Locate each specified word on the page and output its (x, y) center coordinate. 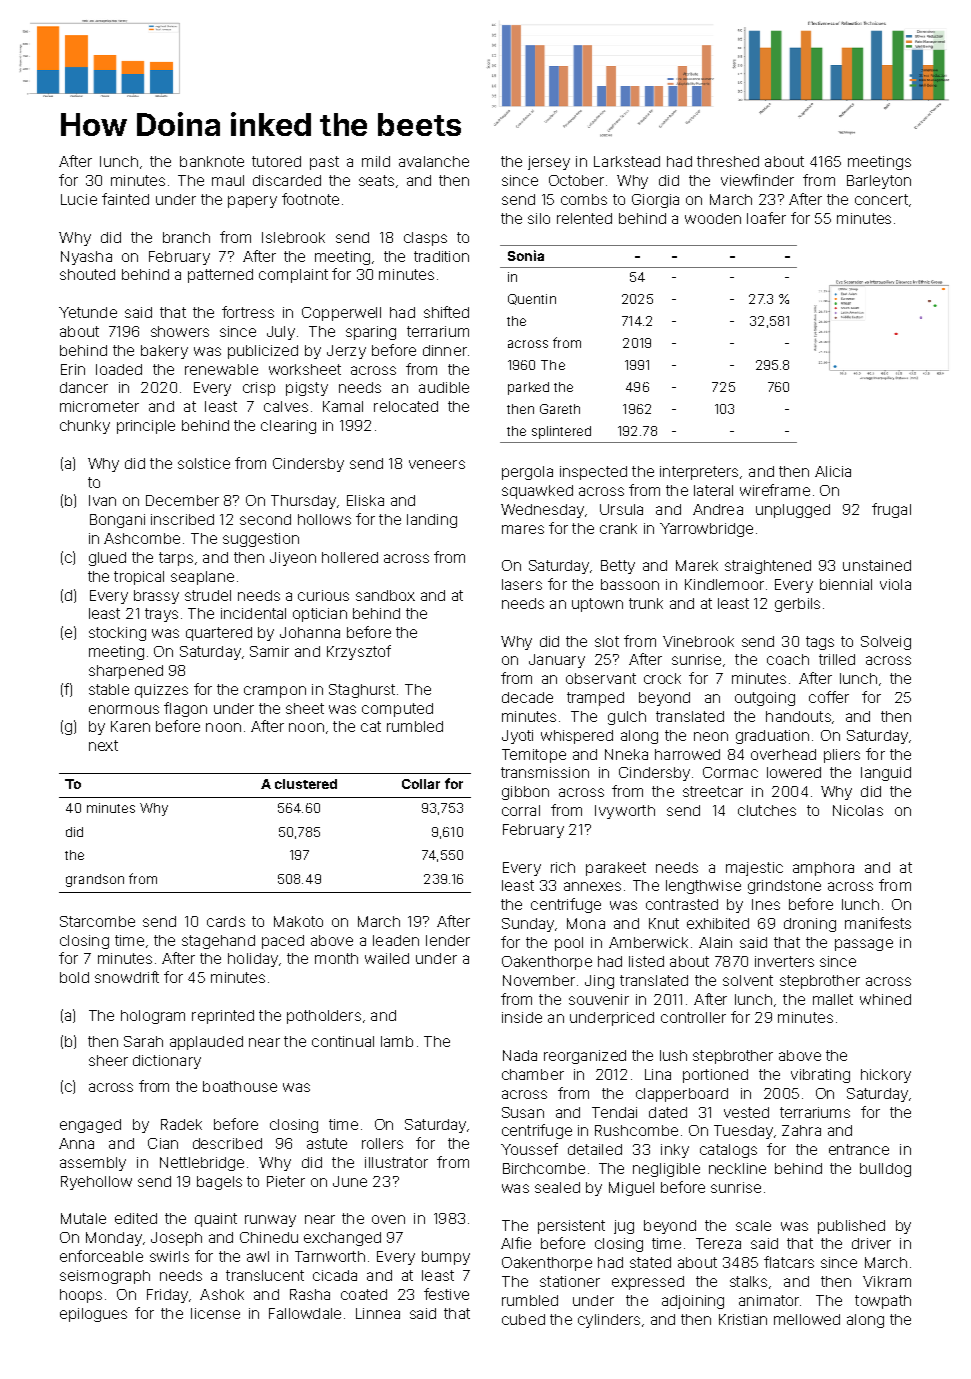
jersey (549, 163)
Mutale (83, 1218)
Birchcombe (544, 1168)
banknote (212, 161)
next (103, 745)
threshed (728, 161)
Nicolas (858, 810)
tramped (595, 699)
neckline (737, 1168)
